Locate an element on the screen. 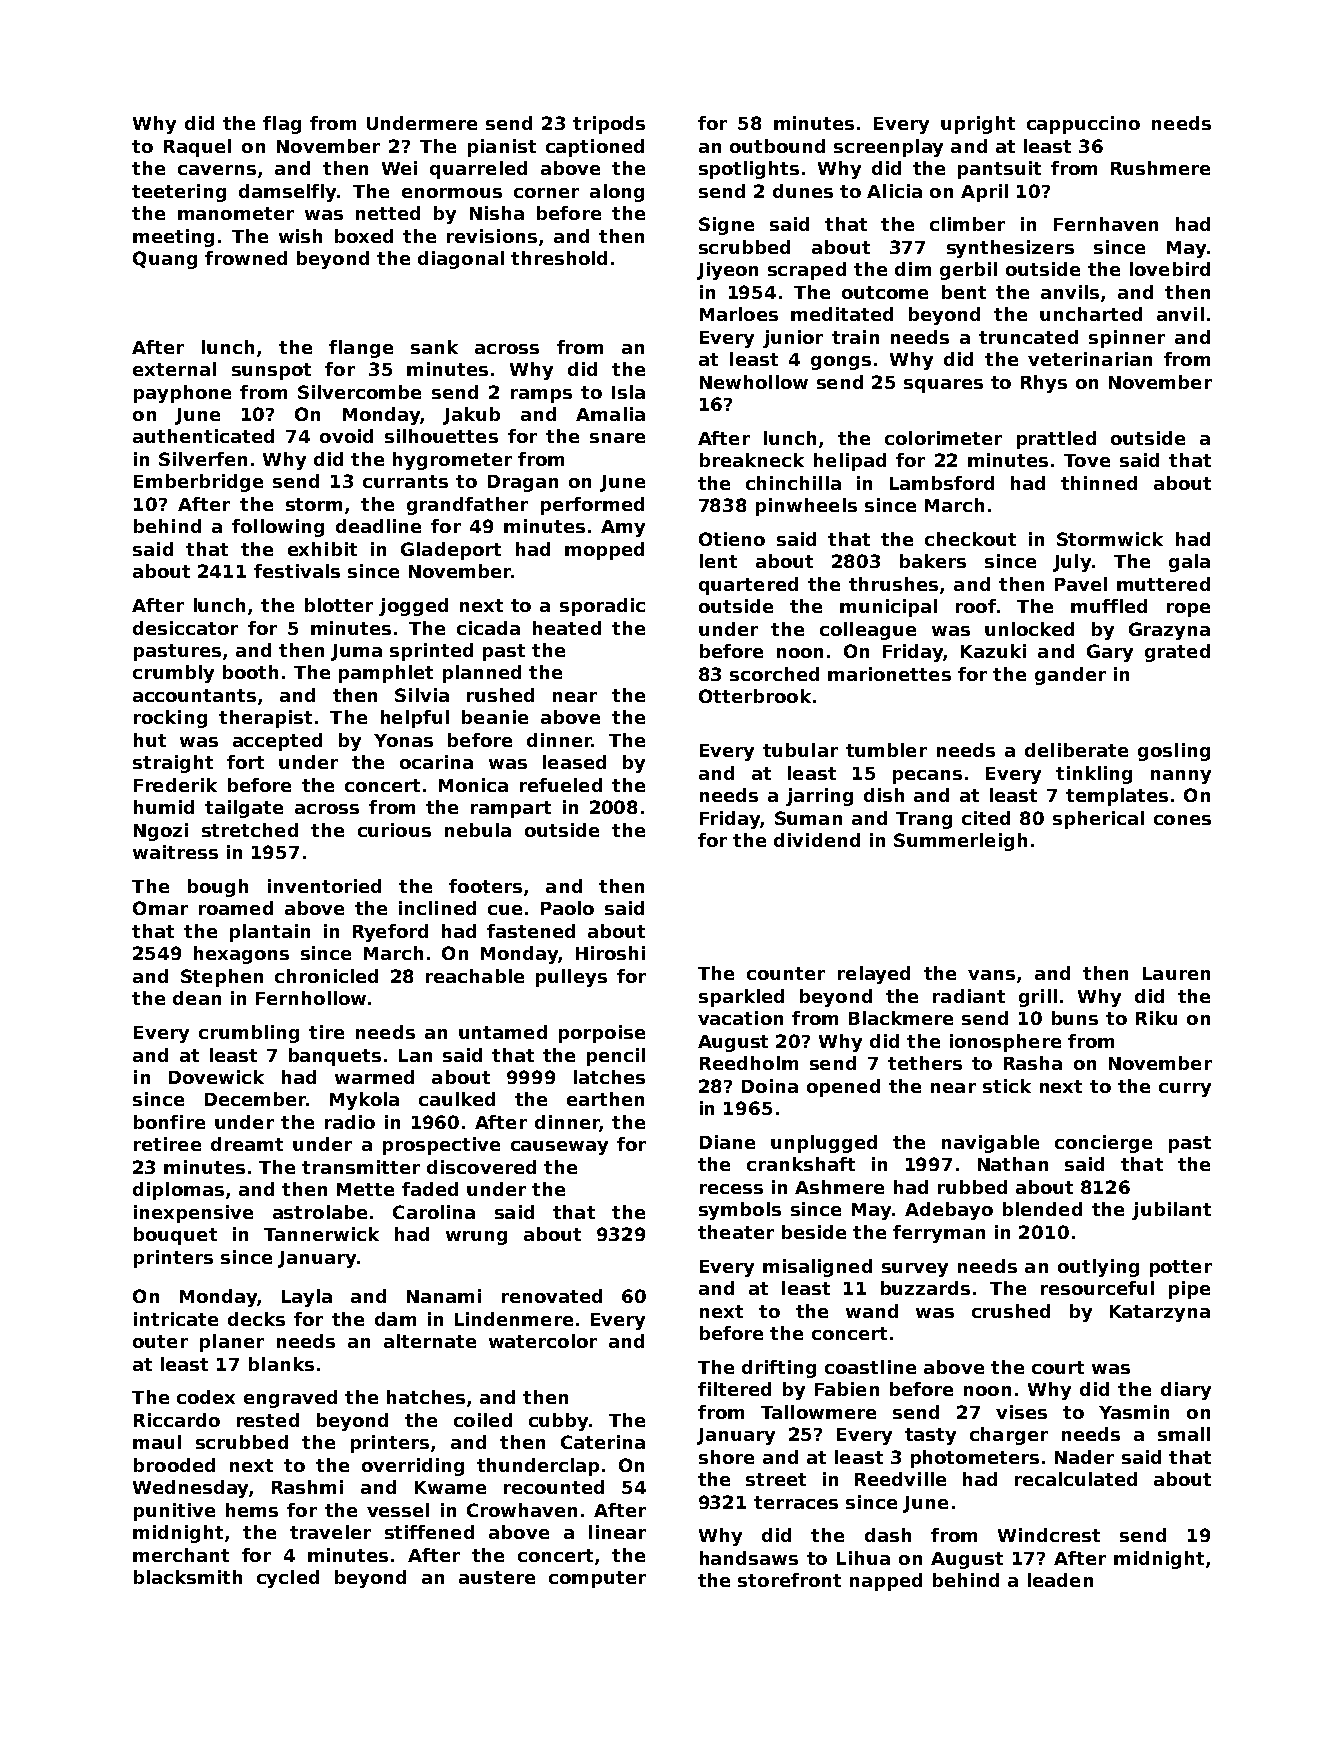 Image resolution: width=1344 pixels, height=1740 pixels. Kwame is located at coordinates (450, 1487).
